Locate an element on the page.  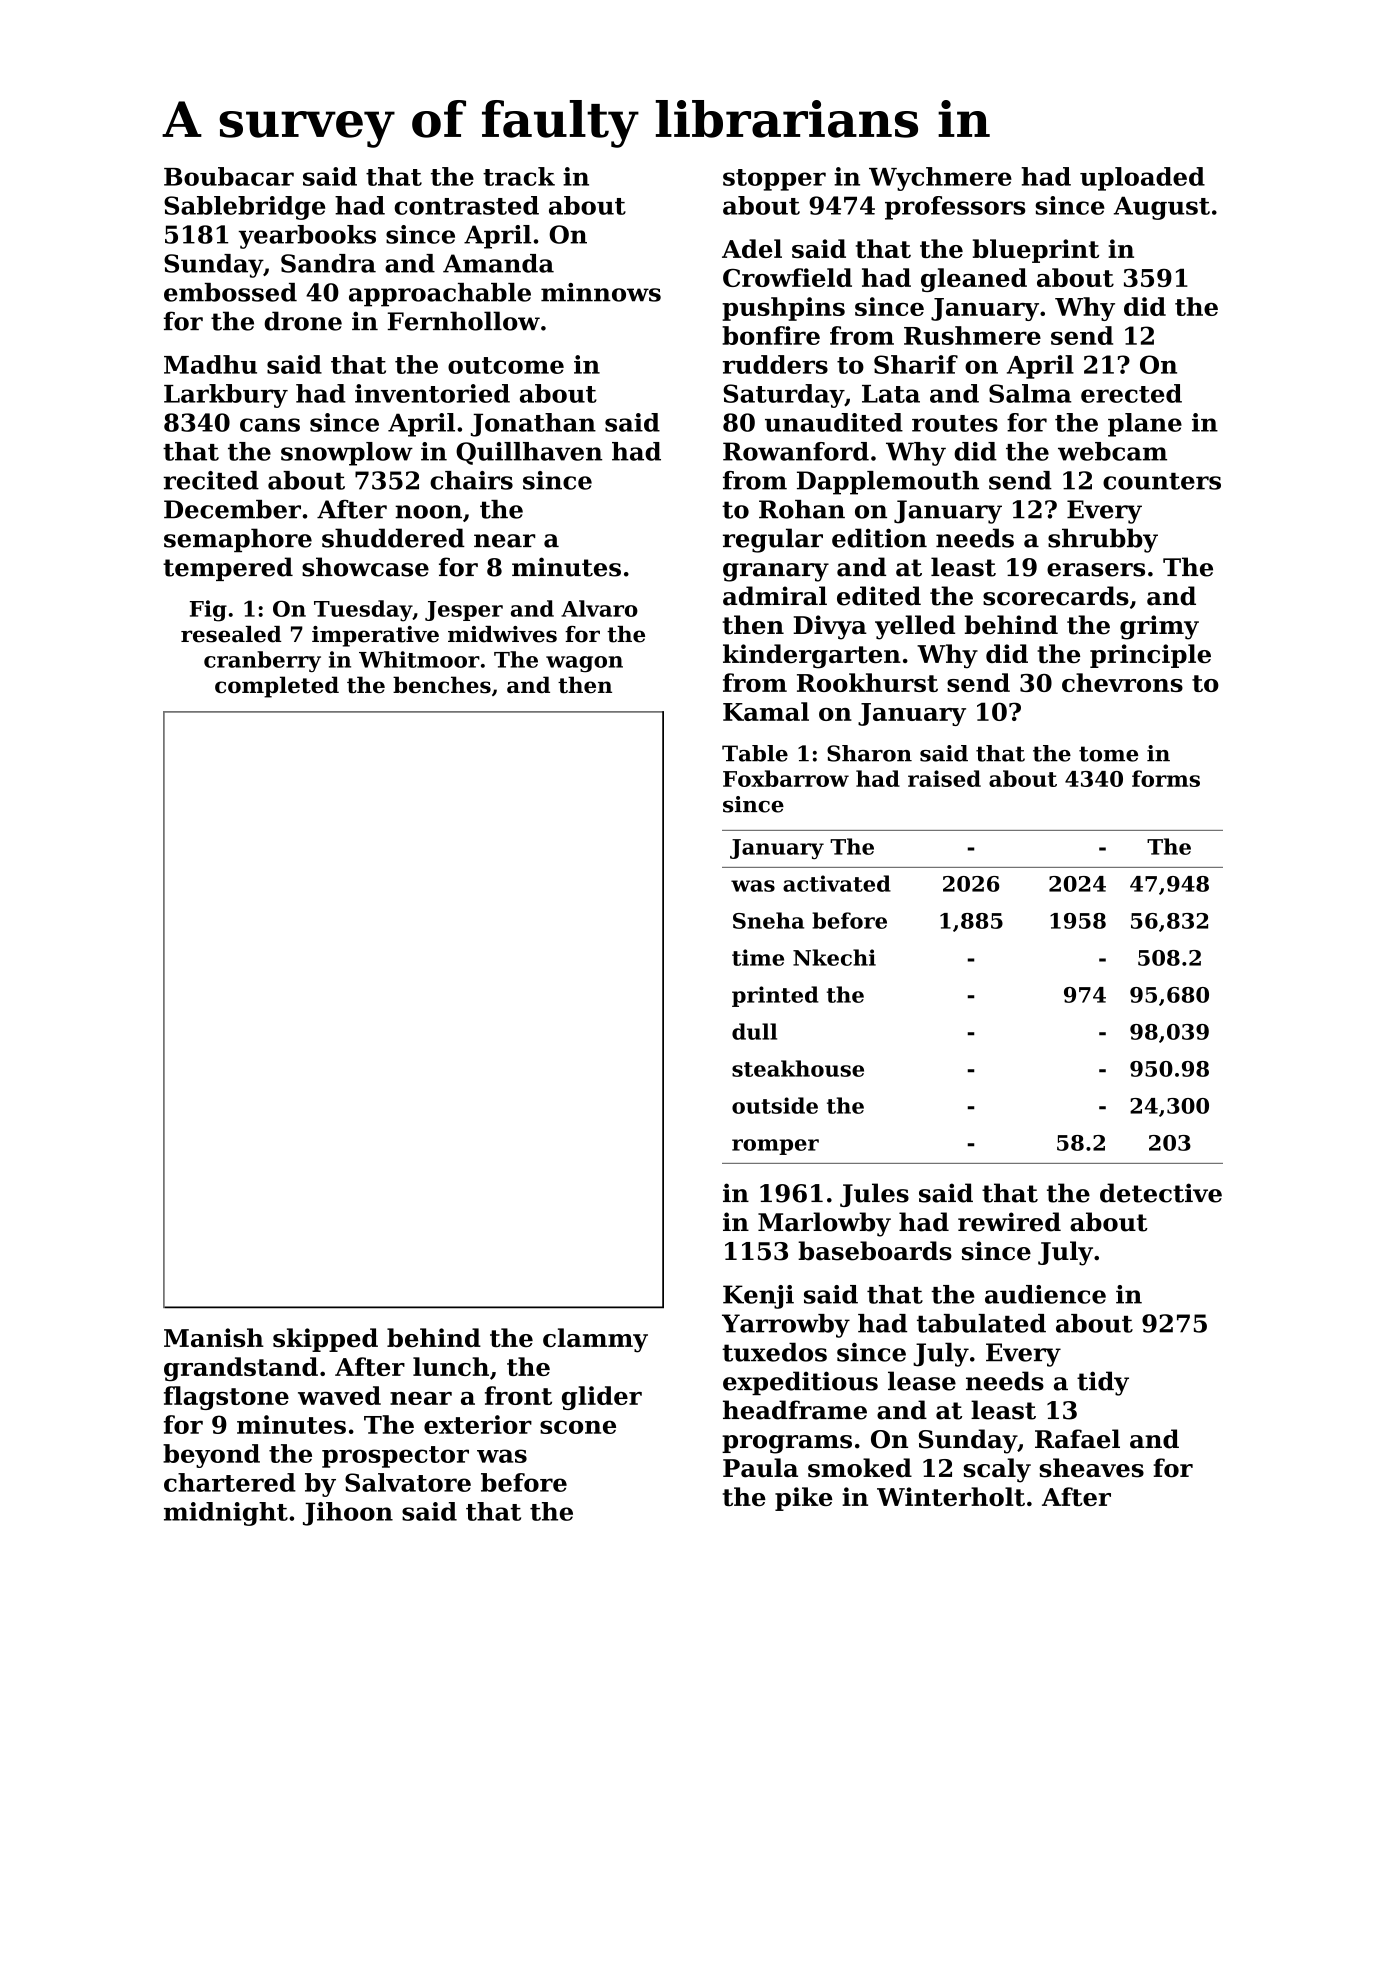
dull is located at coordinates (754, 1031).
